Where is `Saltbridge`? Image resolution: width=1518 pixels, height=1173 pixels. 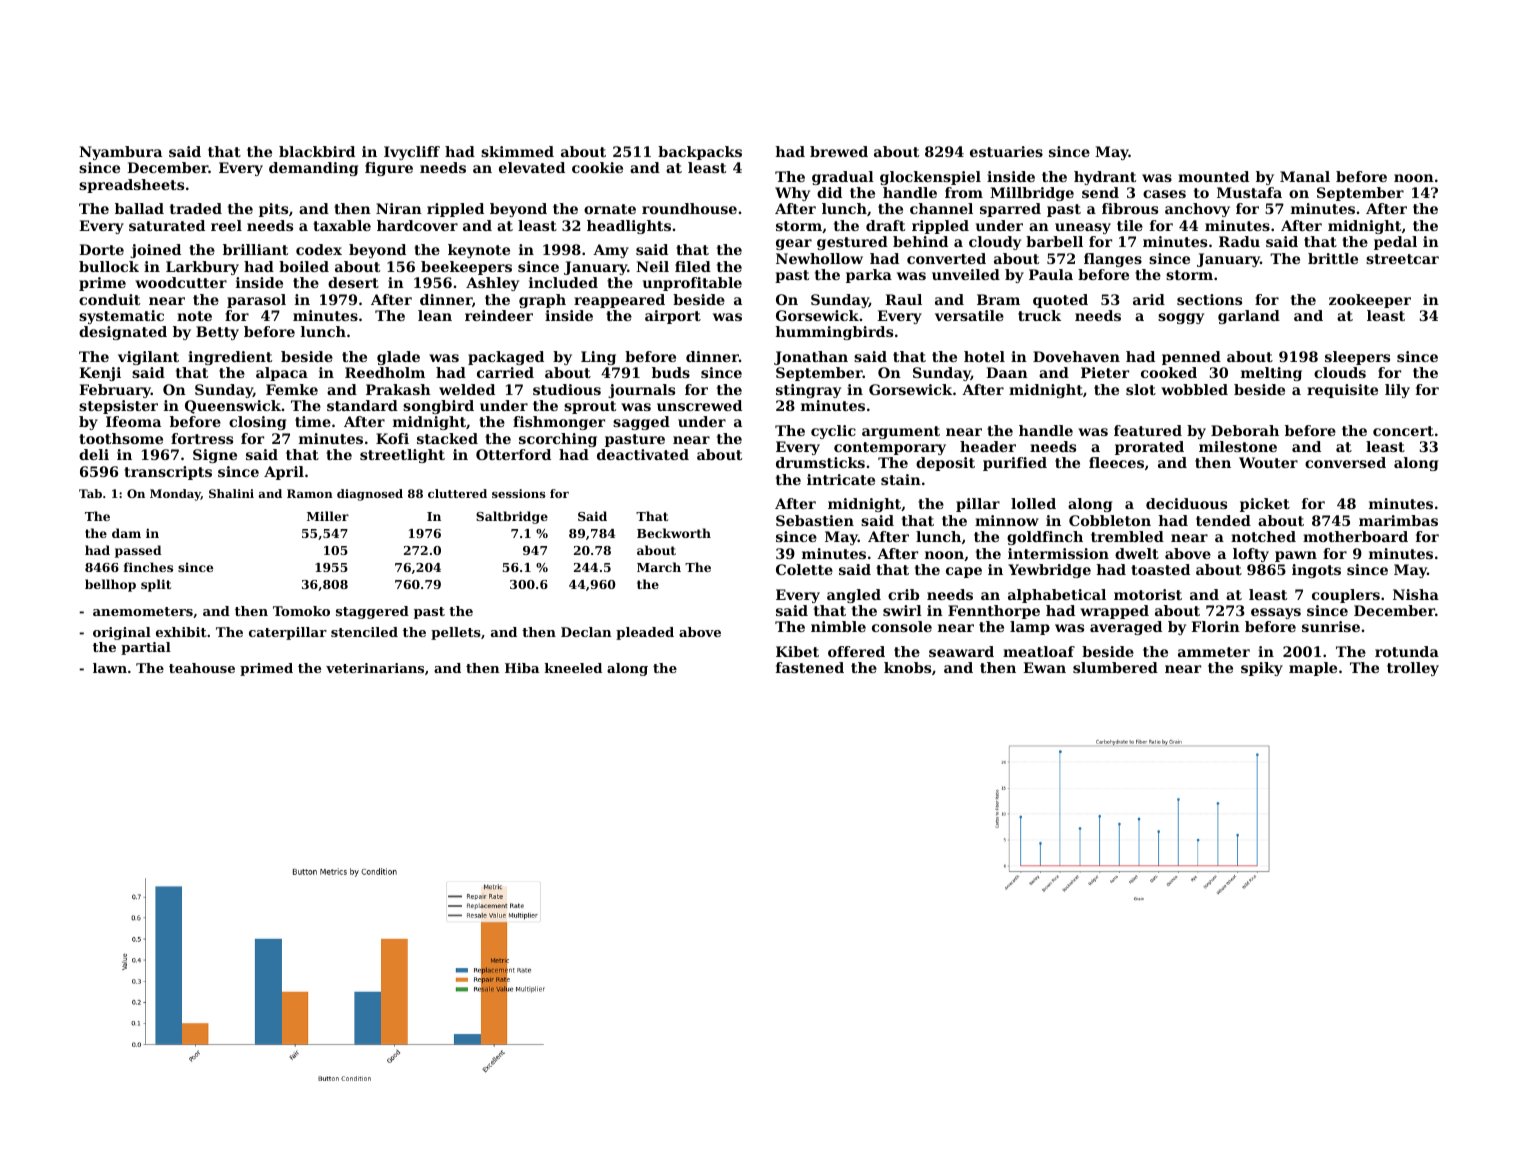
Saltbridge is located at coordinates (512, 517).
